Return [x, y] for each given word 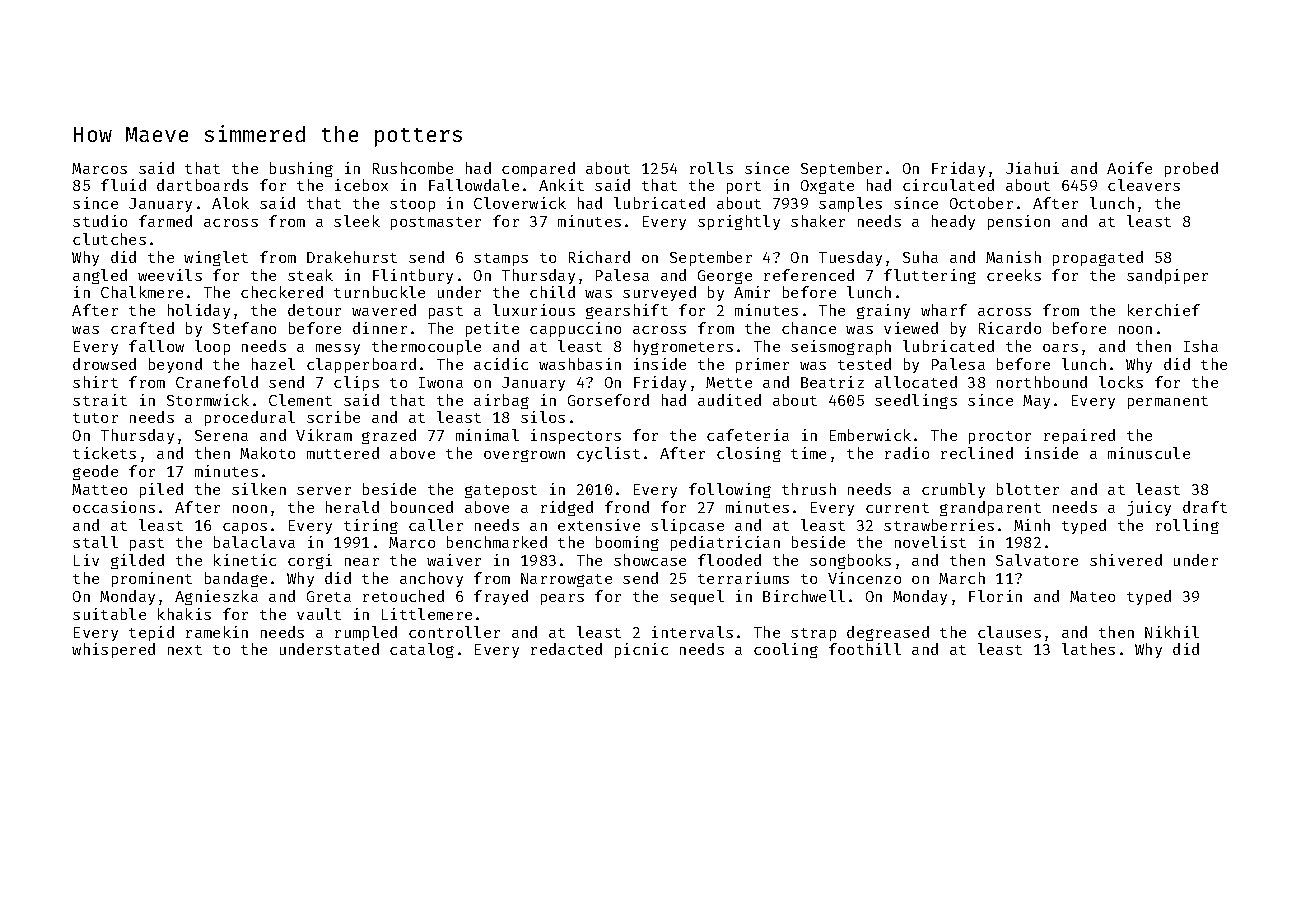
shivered [1126, 560]
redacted [566, 649]
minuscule [1149, 453]
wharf [944, 310]
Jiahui [1032, 168]
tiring [371, 526]
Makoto [267, 453]
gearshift [627, 311]
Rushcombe [413, 168]
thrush [809, 489]
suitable [109, 614]
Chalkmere [142, 292]
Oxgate [827, 187]
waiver [454, 560]
